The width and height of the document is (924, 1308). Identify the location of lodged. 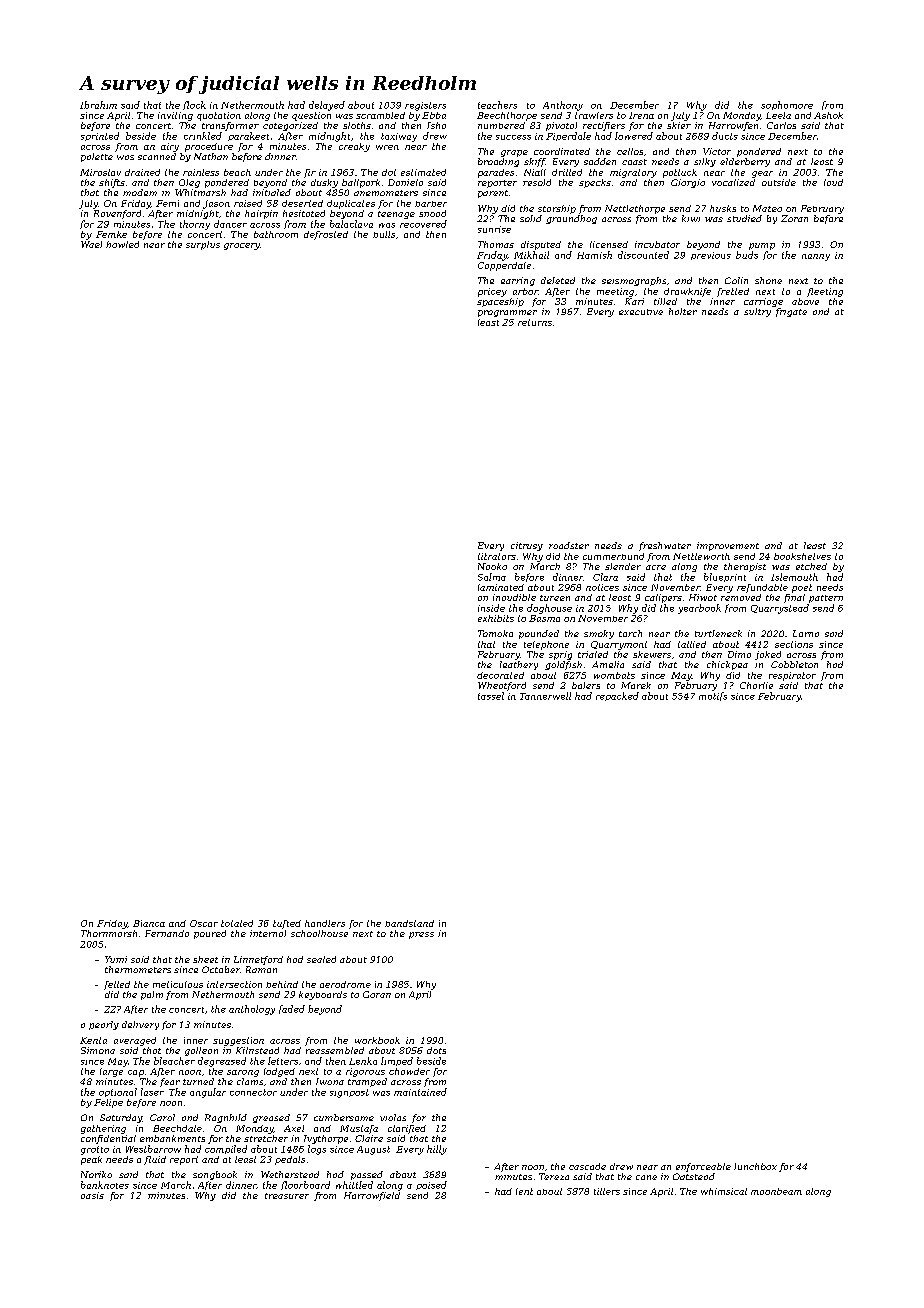
(279, 1072).
